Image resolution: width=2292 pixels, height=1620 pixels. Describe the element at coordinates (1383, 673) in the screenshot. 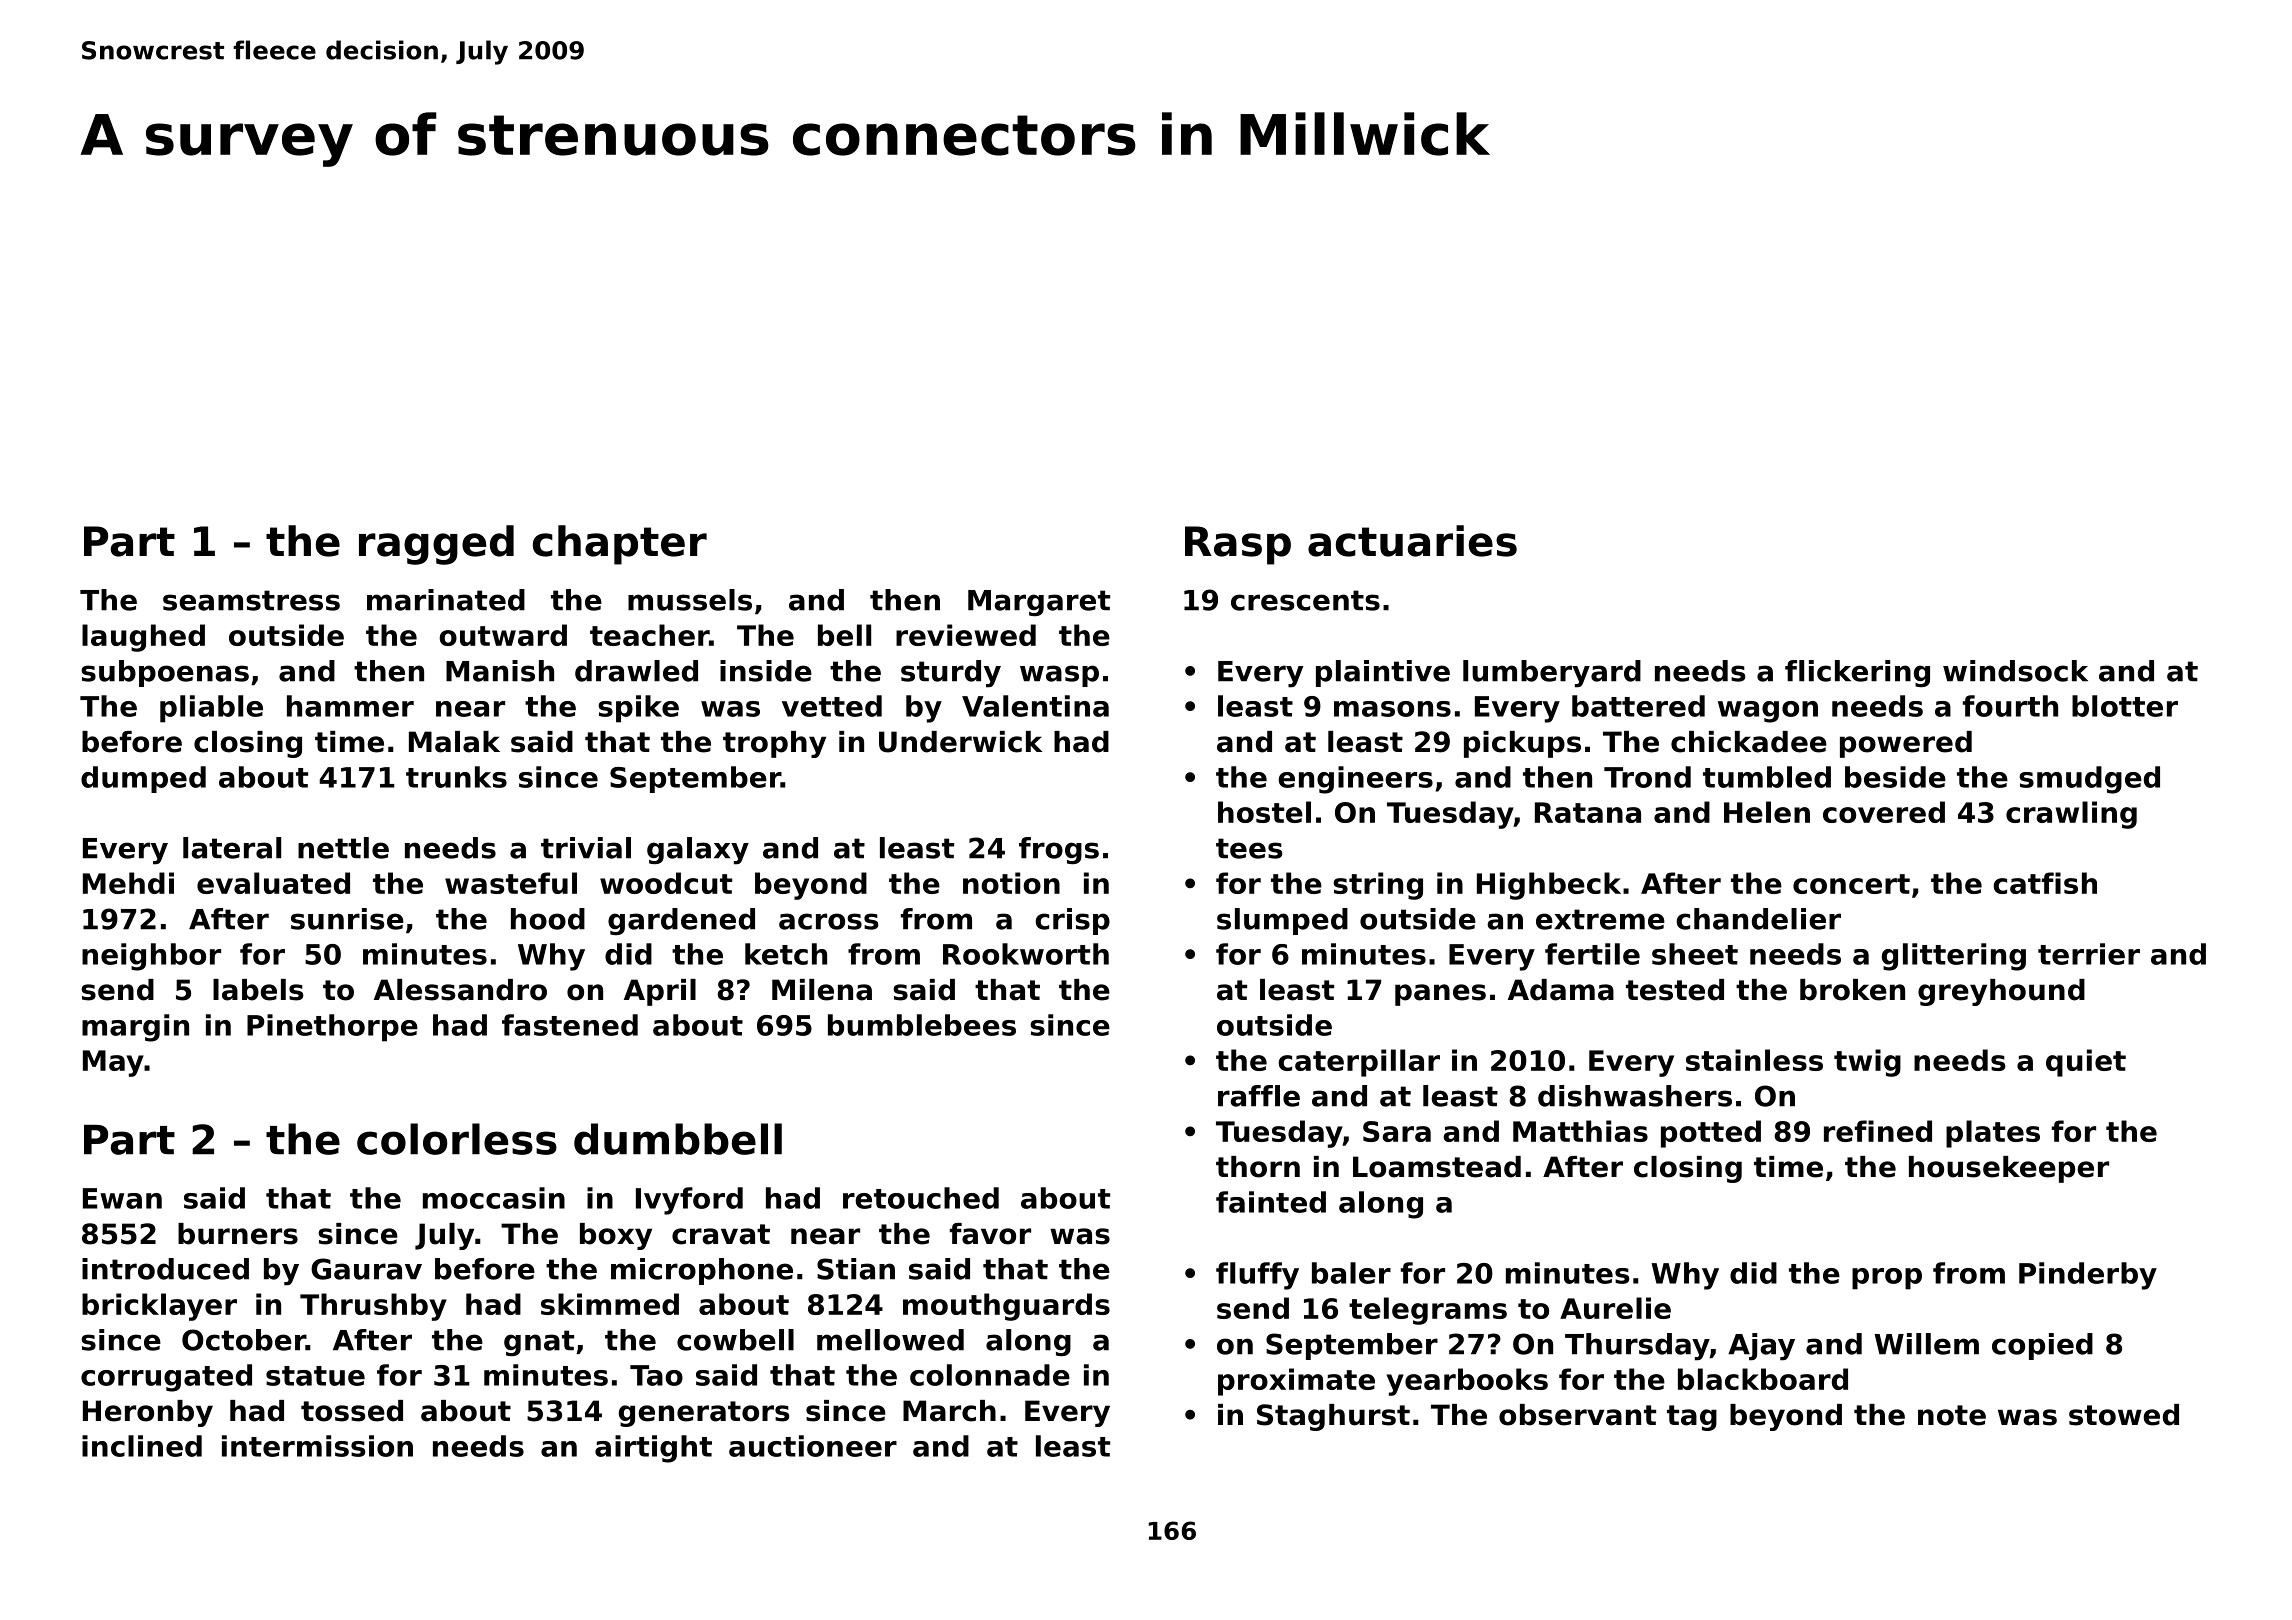

I see `plaintive` at that location.
